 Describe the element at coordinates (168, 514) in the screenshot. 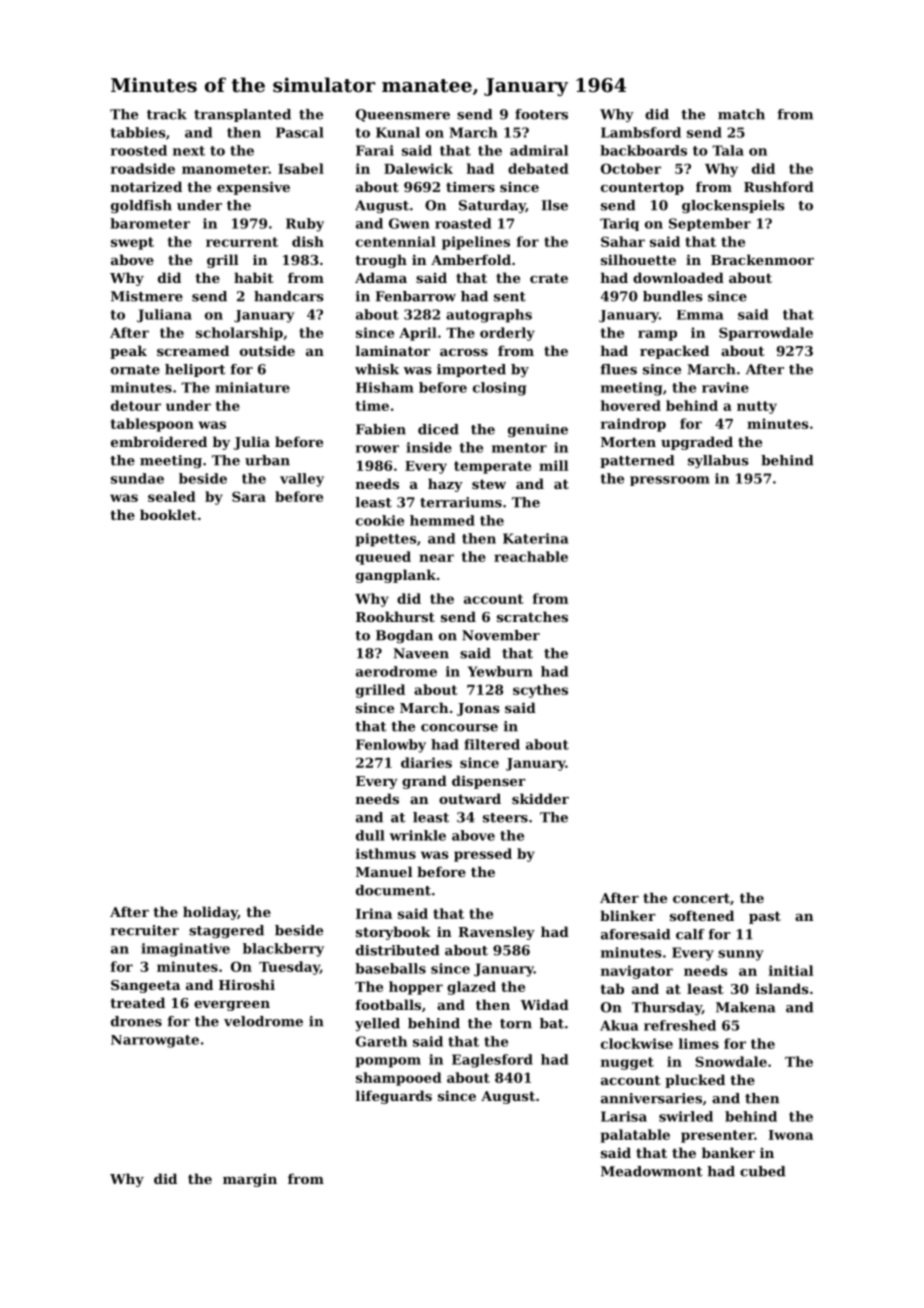

I see `booklet` at that location.
